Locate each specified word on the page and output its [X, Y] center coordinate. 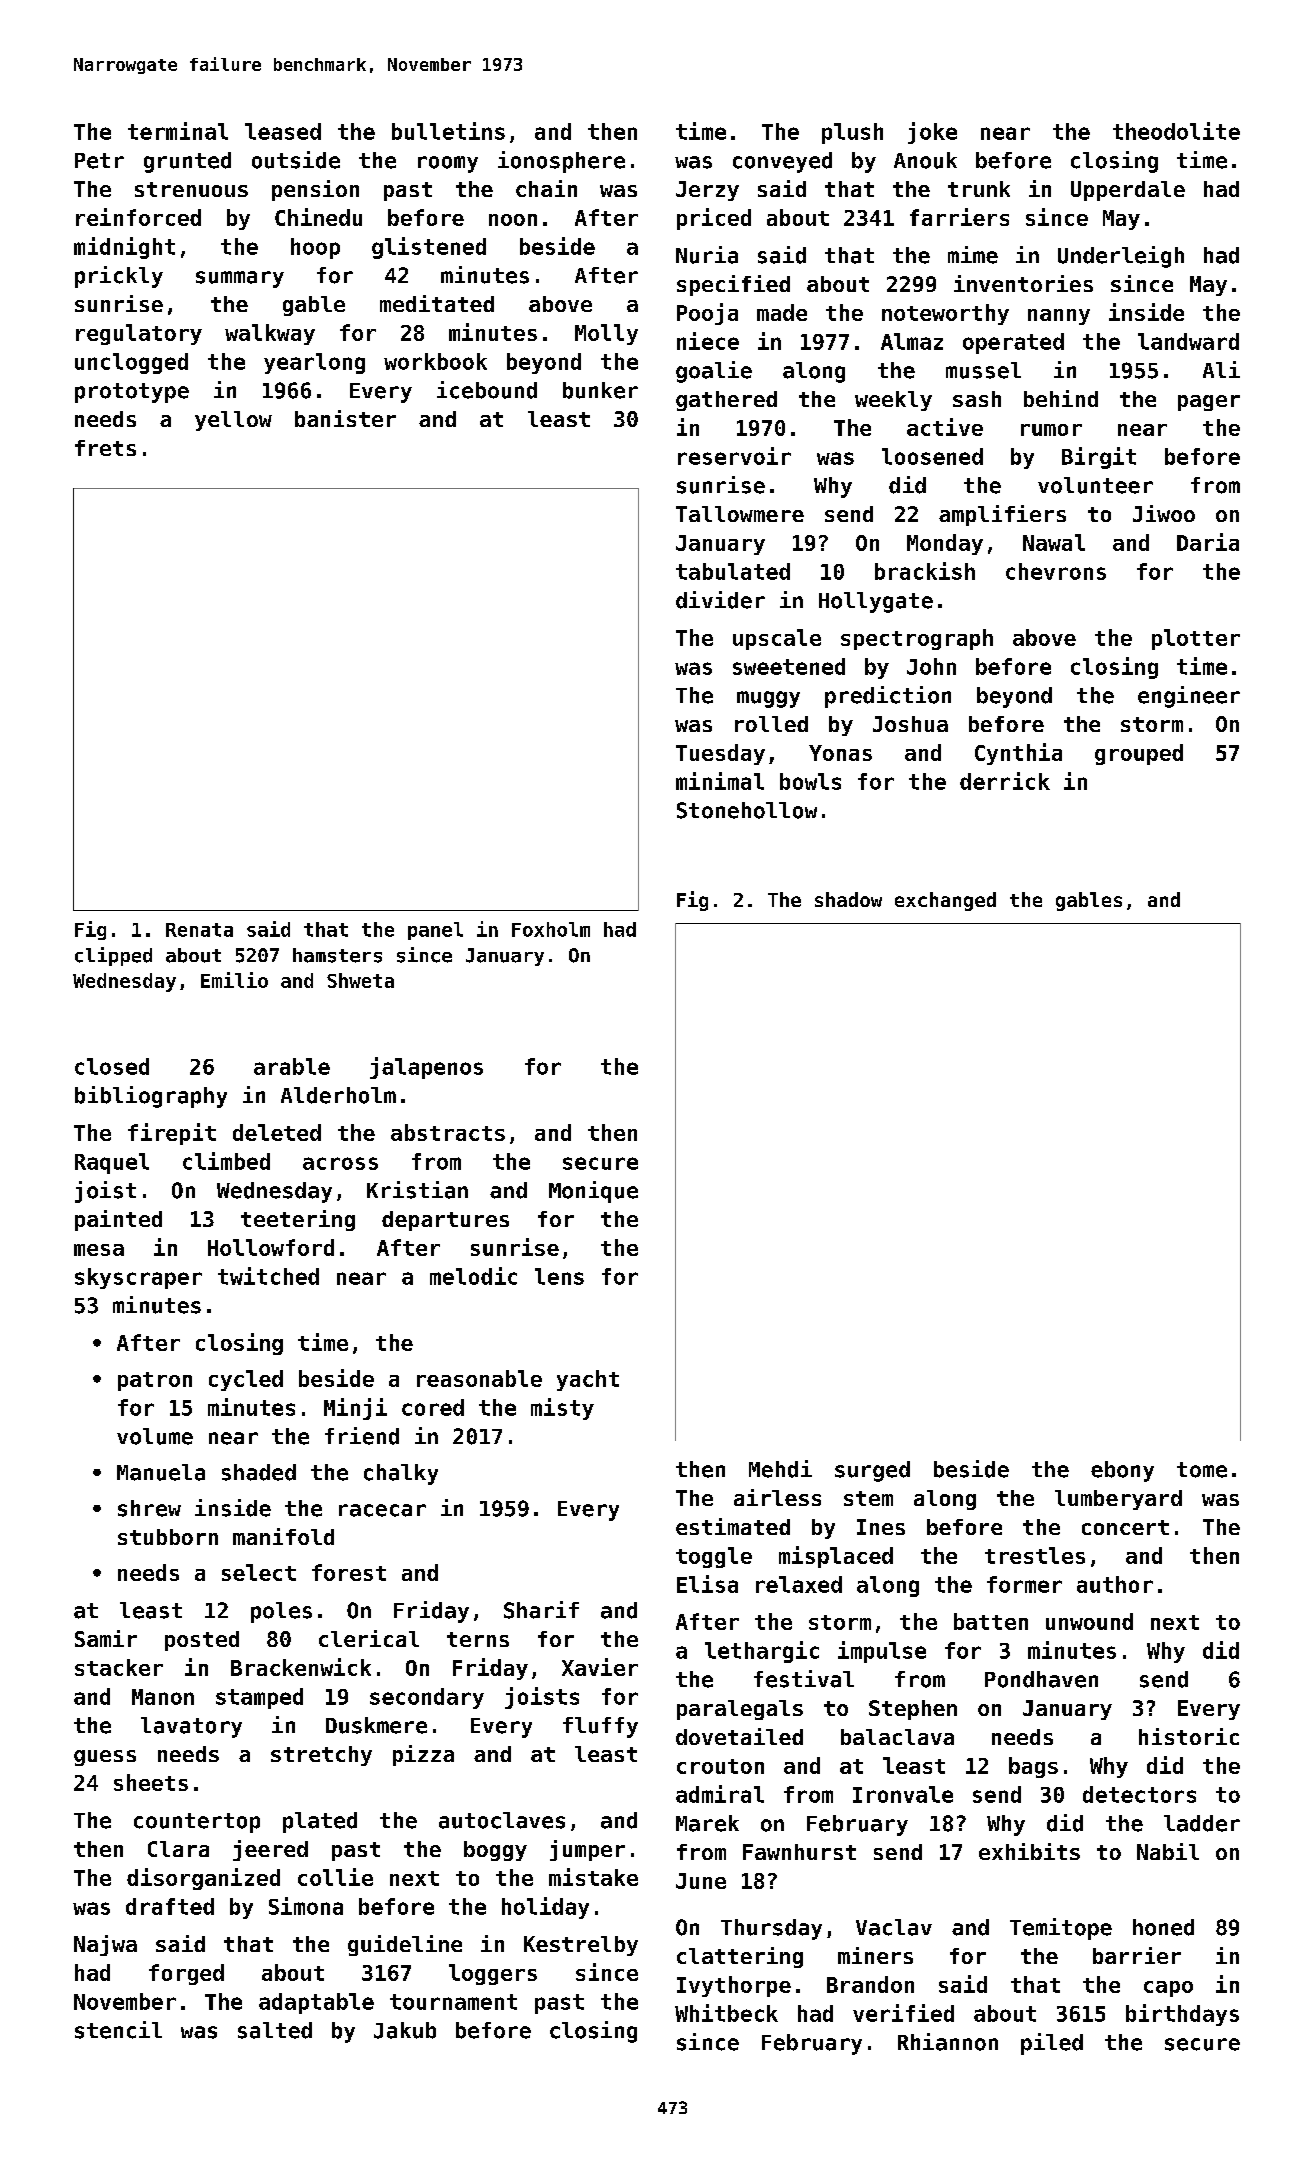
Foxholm [551, 929]
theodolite [1176, 131]
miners [875, 1955]
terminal [178, 131]
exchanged [945, 901]
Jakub [405, 2030]
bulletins [448, 131]
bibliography [151, 1097]
